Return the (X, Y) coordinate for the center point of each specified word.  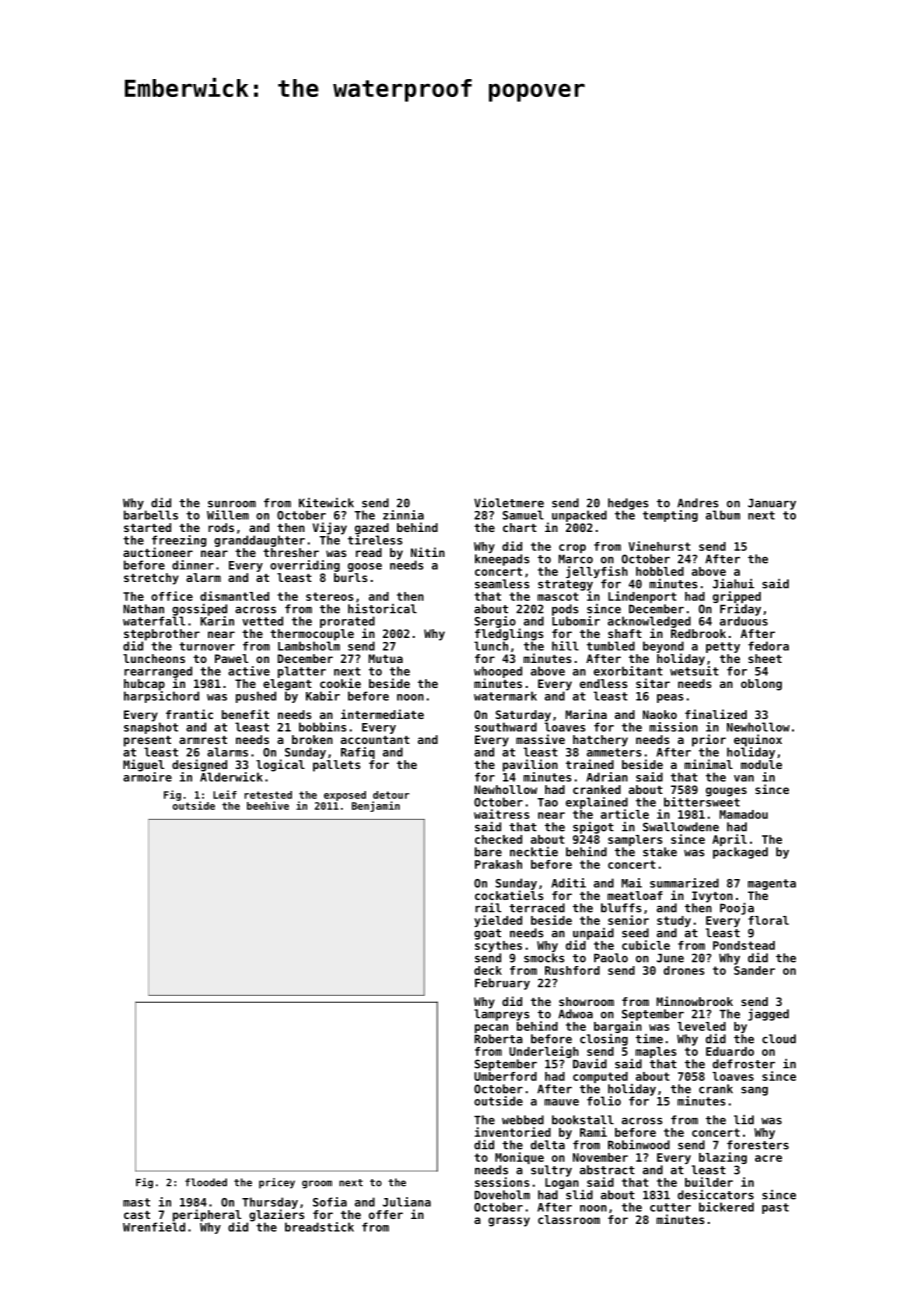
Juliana (407, 1202)
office (172, 596)
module (761, 764)
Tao (548, 802)
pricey (277, 1183)
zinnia (403, 515)
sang (754, 1091)
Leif (225, 794)
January (772, 504)
